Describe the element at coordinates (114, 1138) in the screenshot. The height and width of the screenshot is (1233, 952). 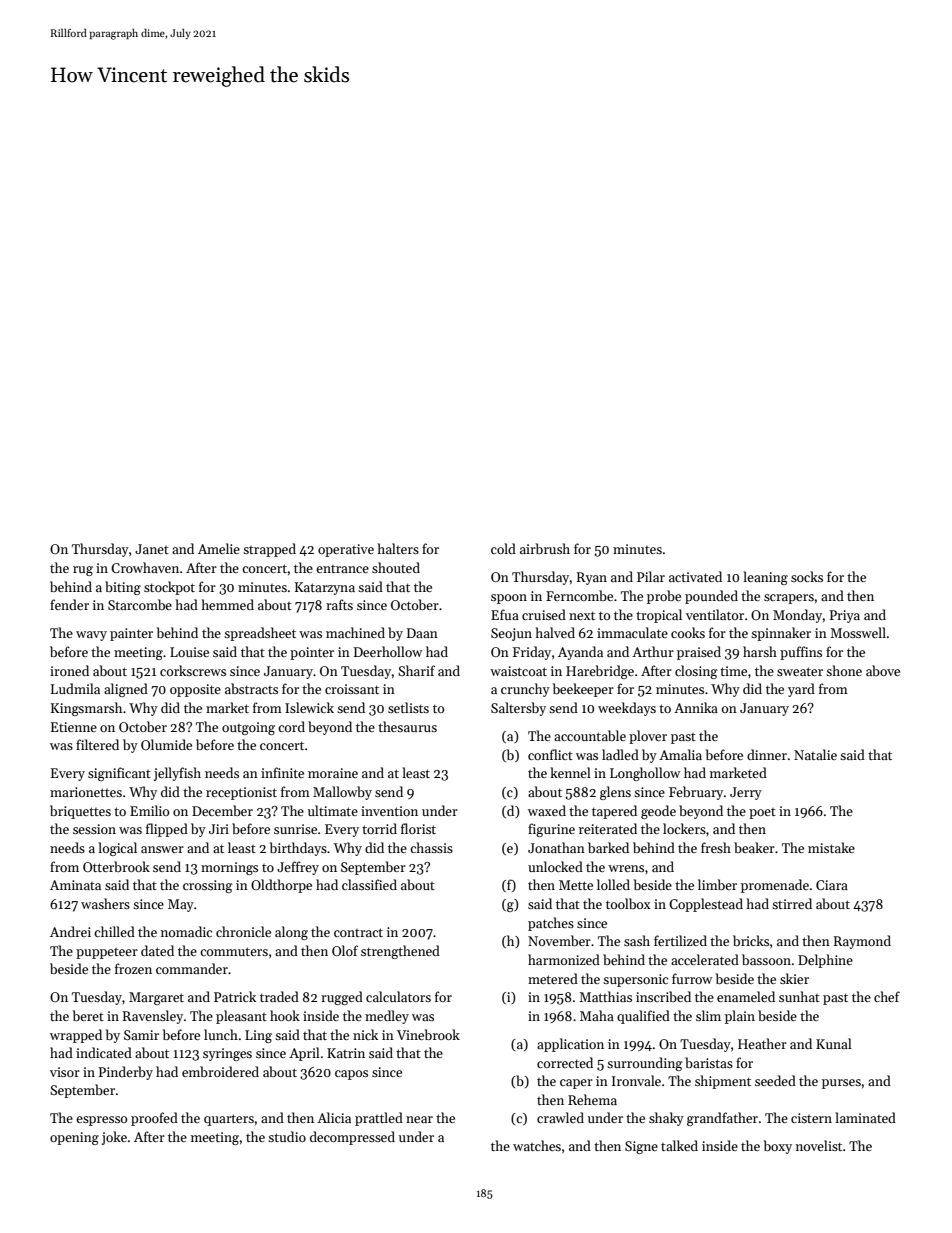
I see `joke` at that location.
